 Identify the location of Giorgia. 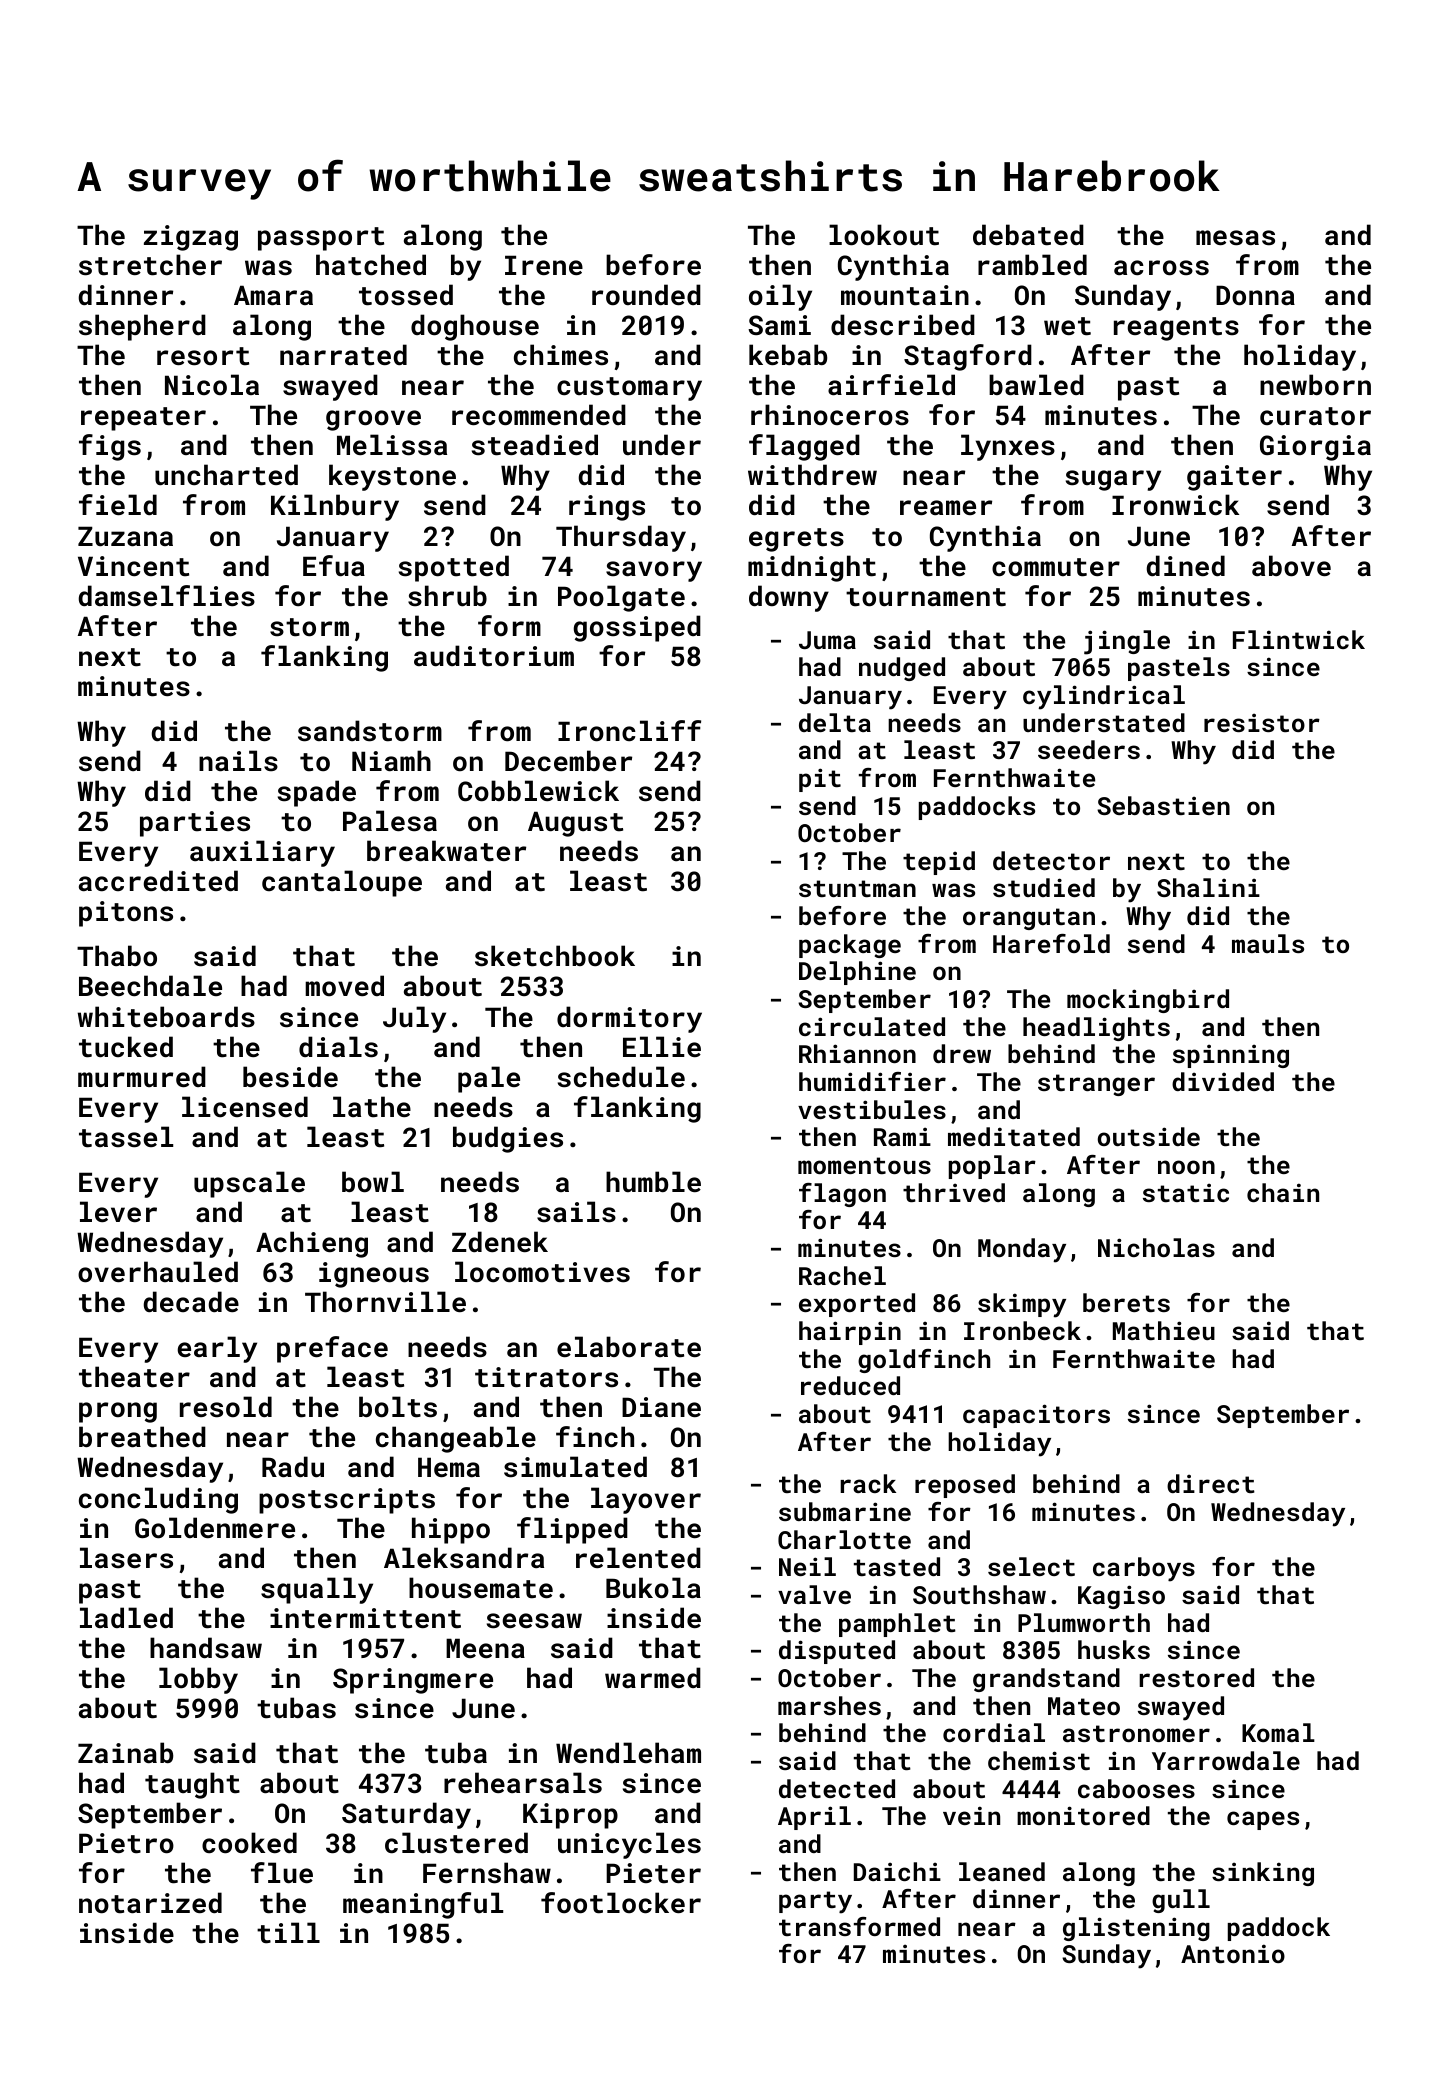
(1315, 448).
